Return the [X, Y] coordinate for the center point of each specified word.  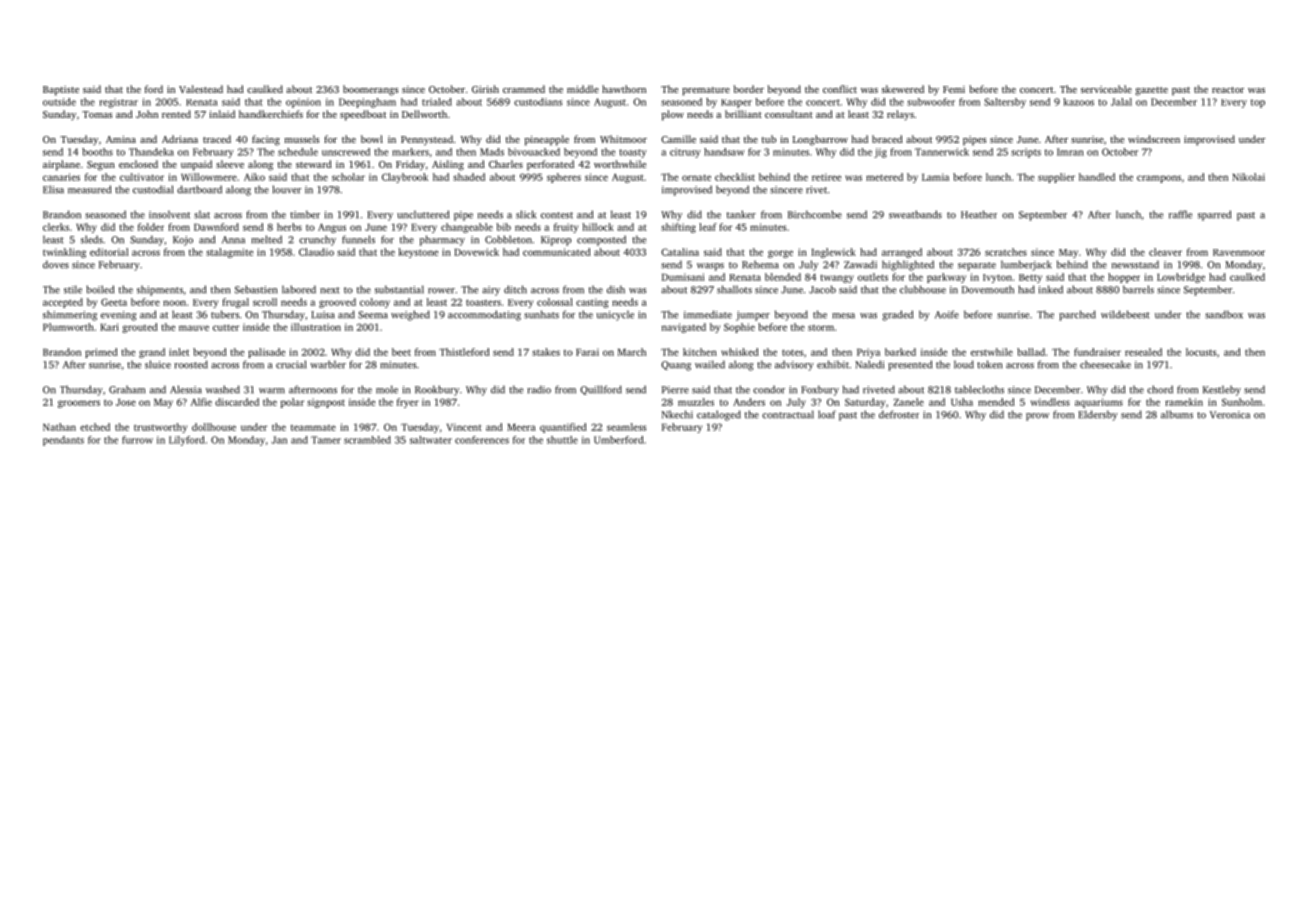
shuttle [562, 440]
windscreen [1154, 139]
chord [1160, 389]
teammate [313, 428]
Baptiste [61, 91]
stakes [546, 352]
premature [706, 91]
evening [119, 316]
